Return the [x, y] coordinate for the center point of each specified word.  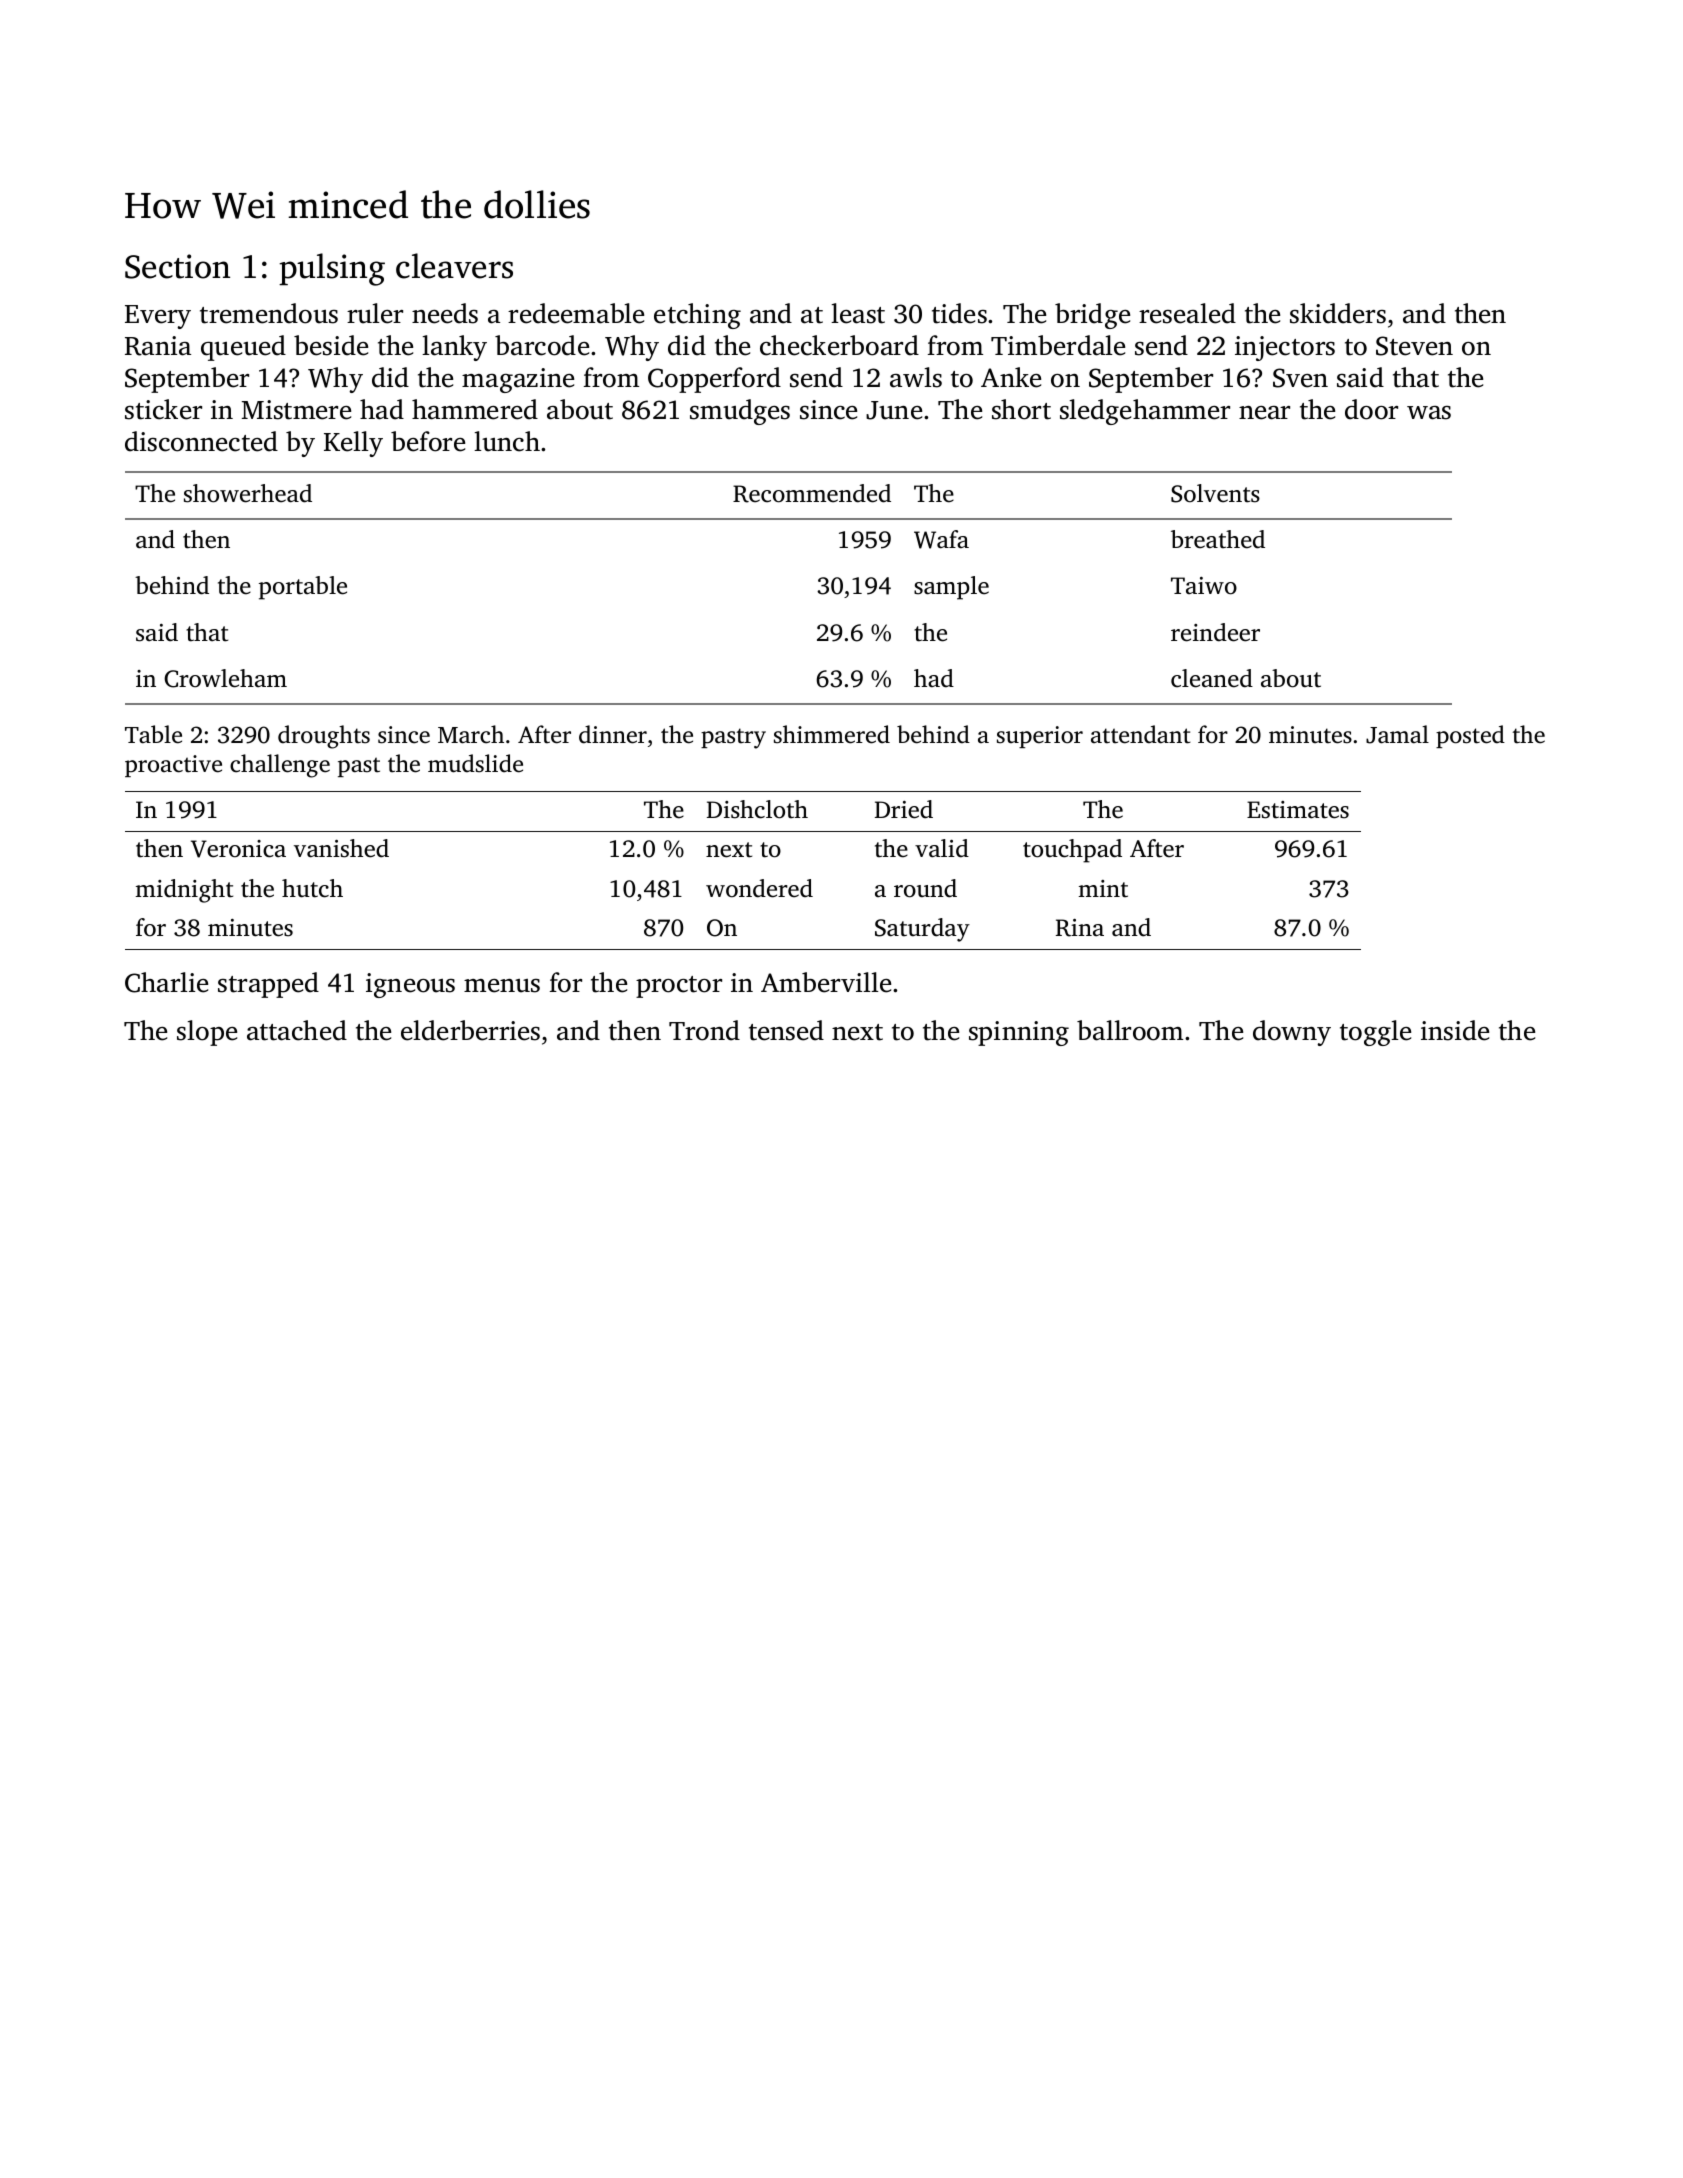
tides [959, 313]
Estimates [1298, 810]
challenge [280, 766]
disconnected [201, 441]
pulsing [332, 269]
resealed [1187, 313]
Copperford [714, 380]
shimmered [832, 734]
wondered [759, 888]
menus [502, 986]
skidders [1338, 313]
